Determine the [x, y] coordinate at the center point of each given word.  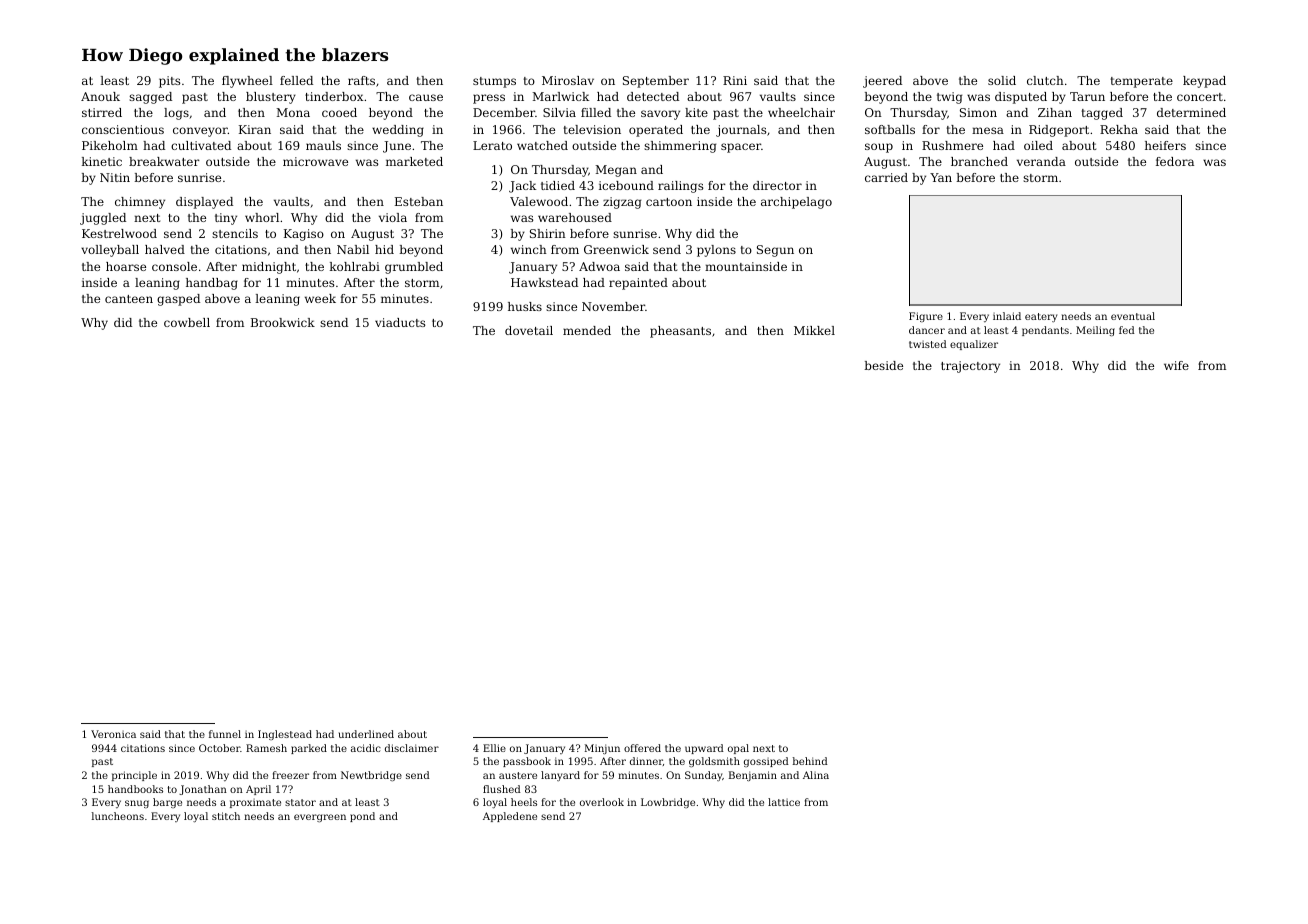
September [656, 82]
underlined [366, 734]
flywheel [247, 82]
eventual [1133, 316]
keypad [1204, 82]
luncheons [118, 816]
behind [810, 761]
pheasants [680, 332]
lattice [784, 802]
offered [642, 748]
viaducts [400, 322]
